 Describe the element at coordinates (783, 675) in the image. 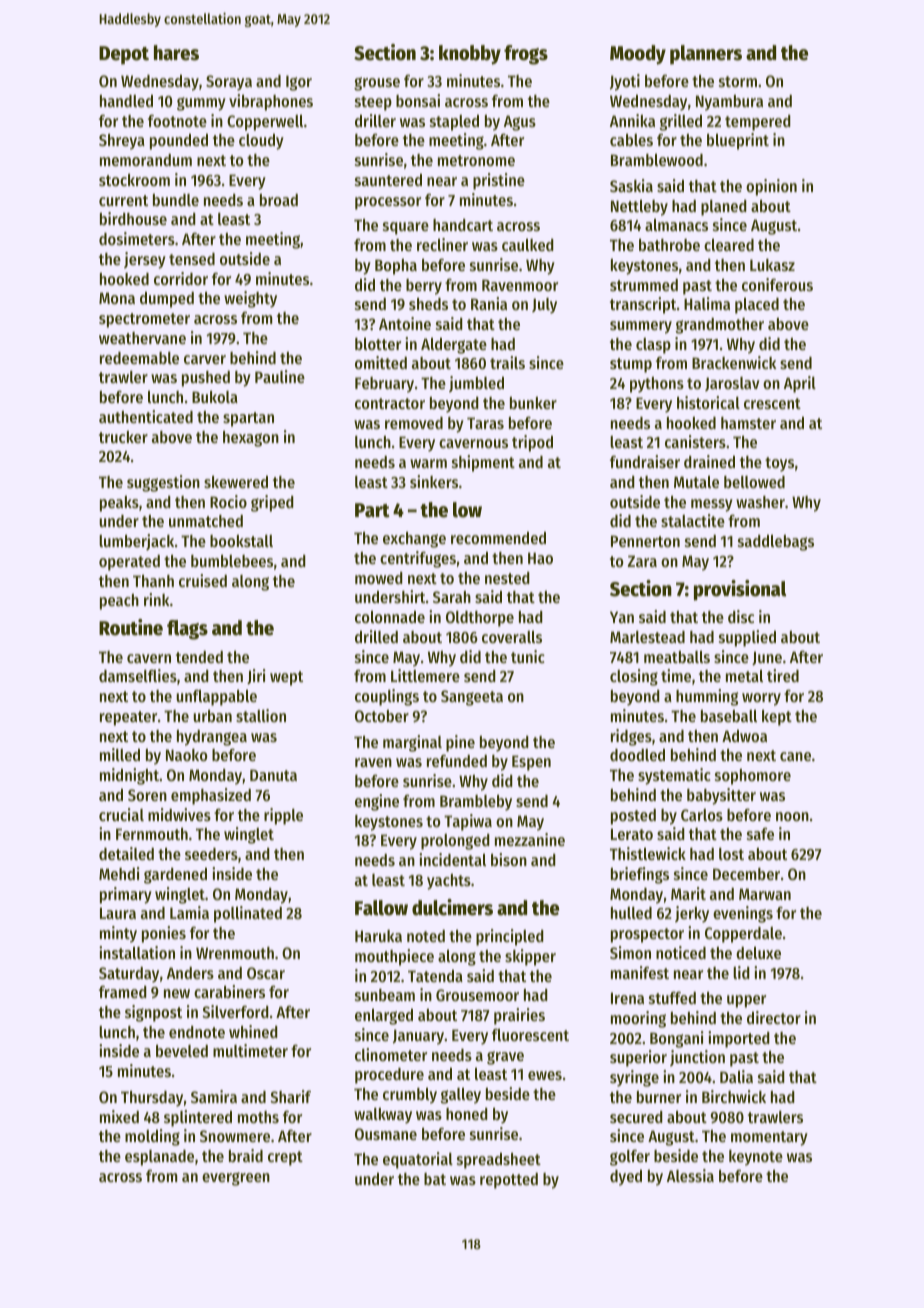

I see `tired` at that location.
